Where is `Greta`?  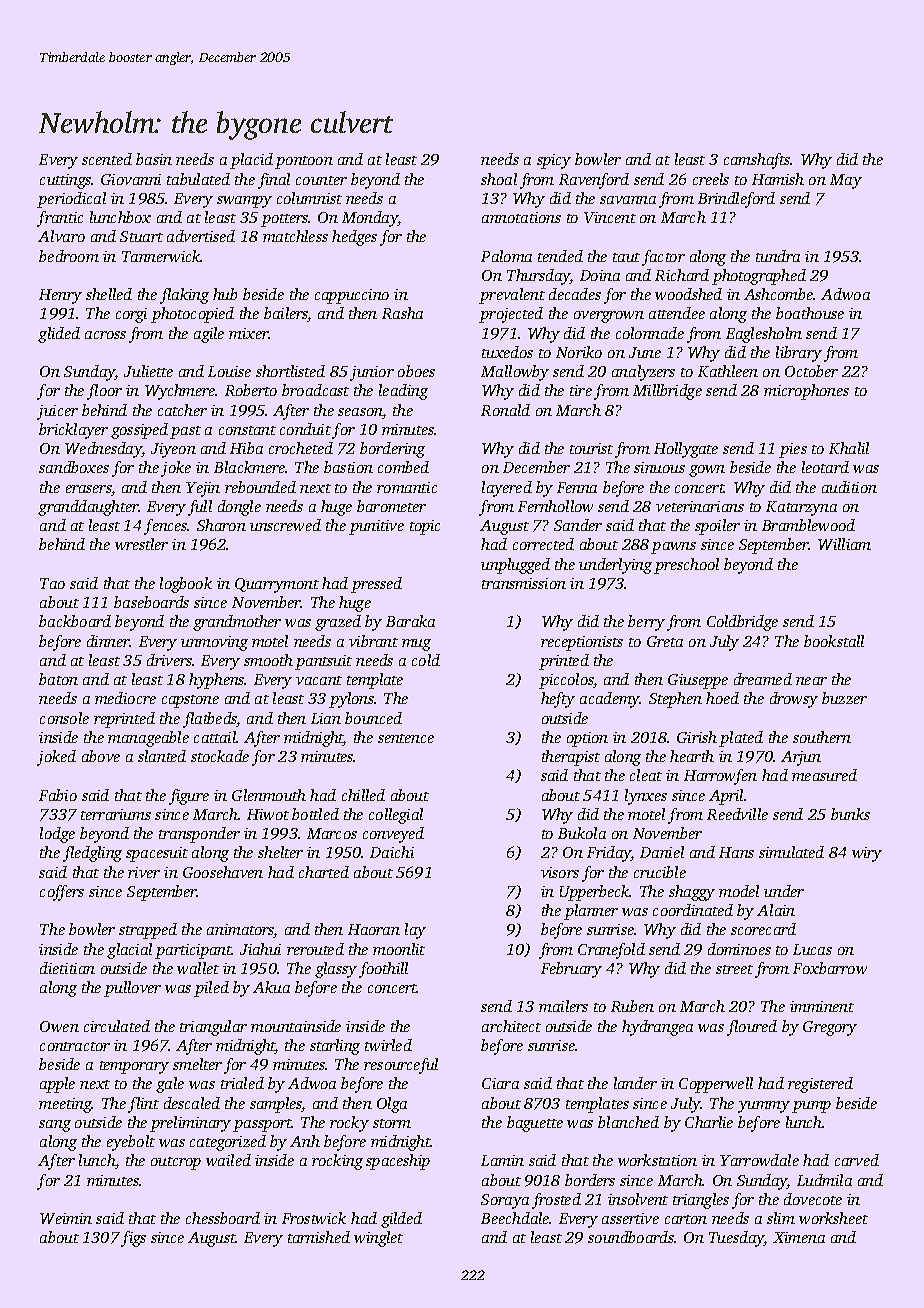
Greta is located at coordinates (665, 641).
